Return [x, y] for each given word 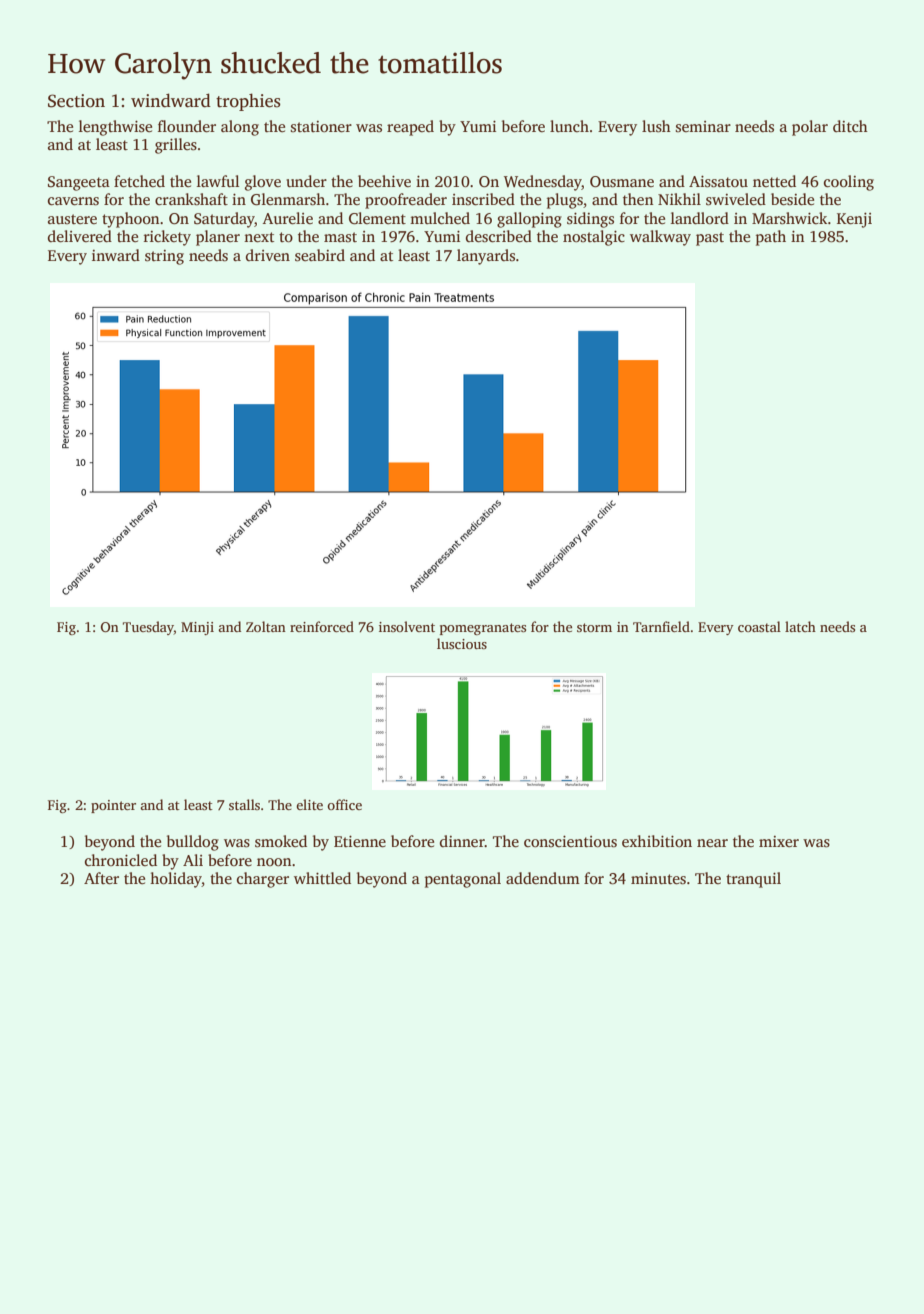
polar [810, 128]
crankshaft [191, 199]
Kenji [854, 220]
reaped [410, 128]
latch [800, 626]
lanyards [486, 257]
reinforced [322, 626]
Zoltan [266, 626]
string [164, 257]
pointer [113, 806]
